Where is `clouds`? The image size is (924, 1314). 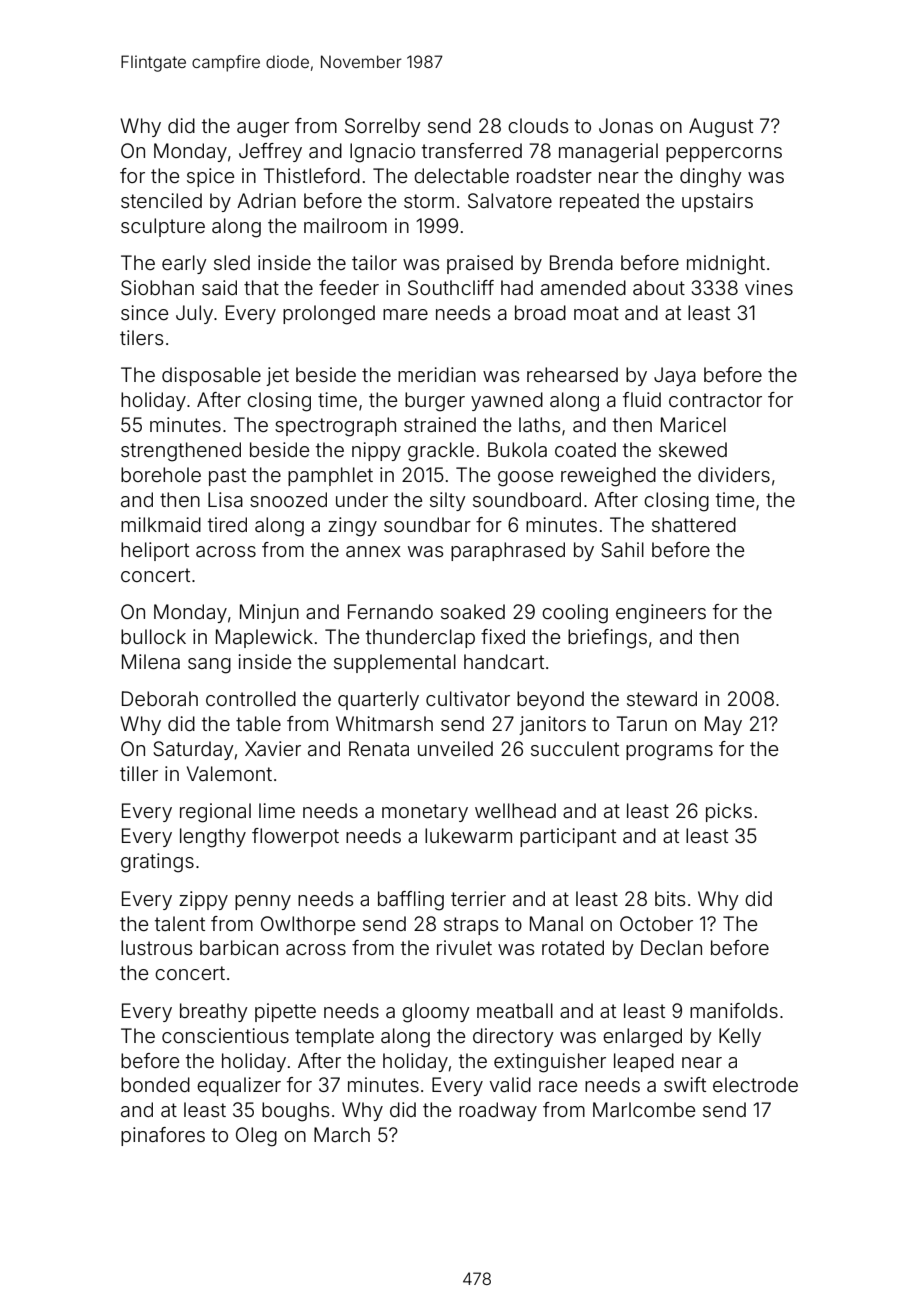
clouds is located at coordinates (538, 125).
